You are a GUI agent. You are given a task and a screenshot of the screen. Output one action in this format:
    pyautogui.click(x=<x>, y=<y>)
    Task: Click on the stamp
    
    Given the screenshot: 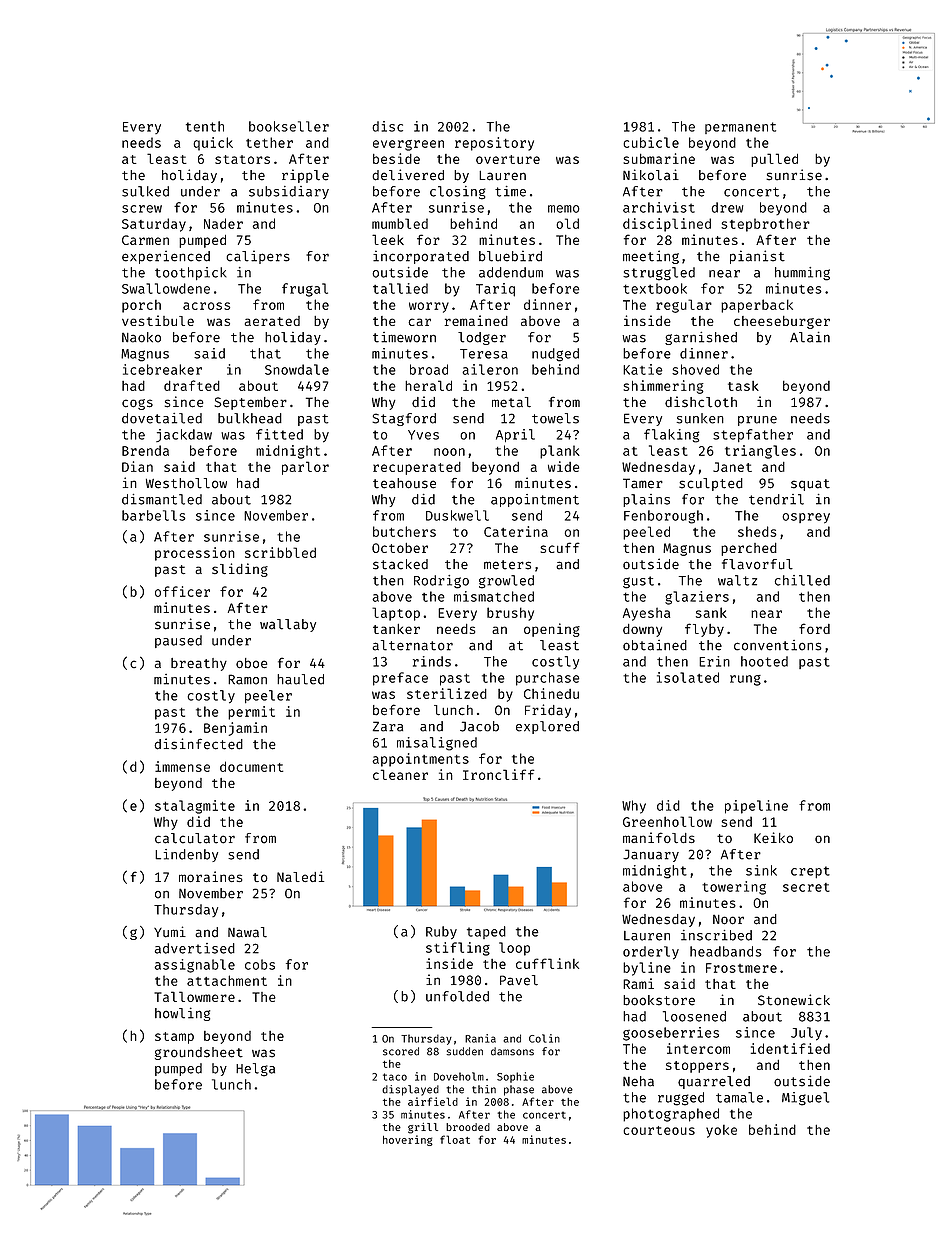 What is the action you would take?
    pyautogui.click(x=174, y=1038)
